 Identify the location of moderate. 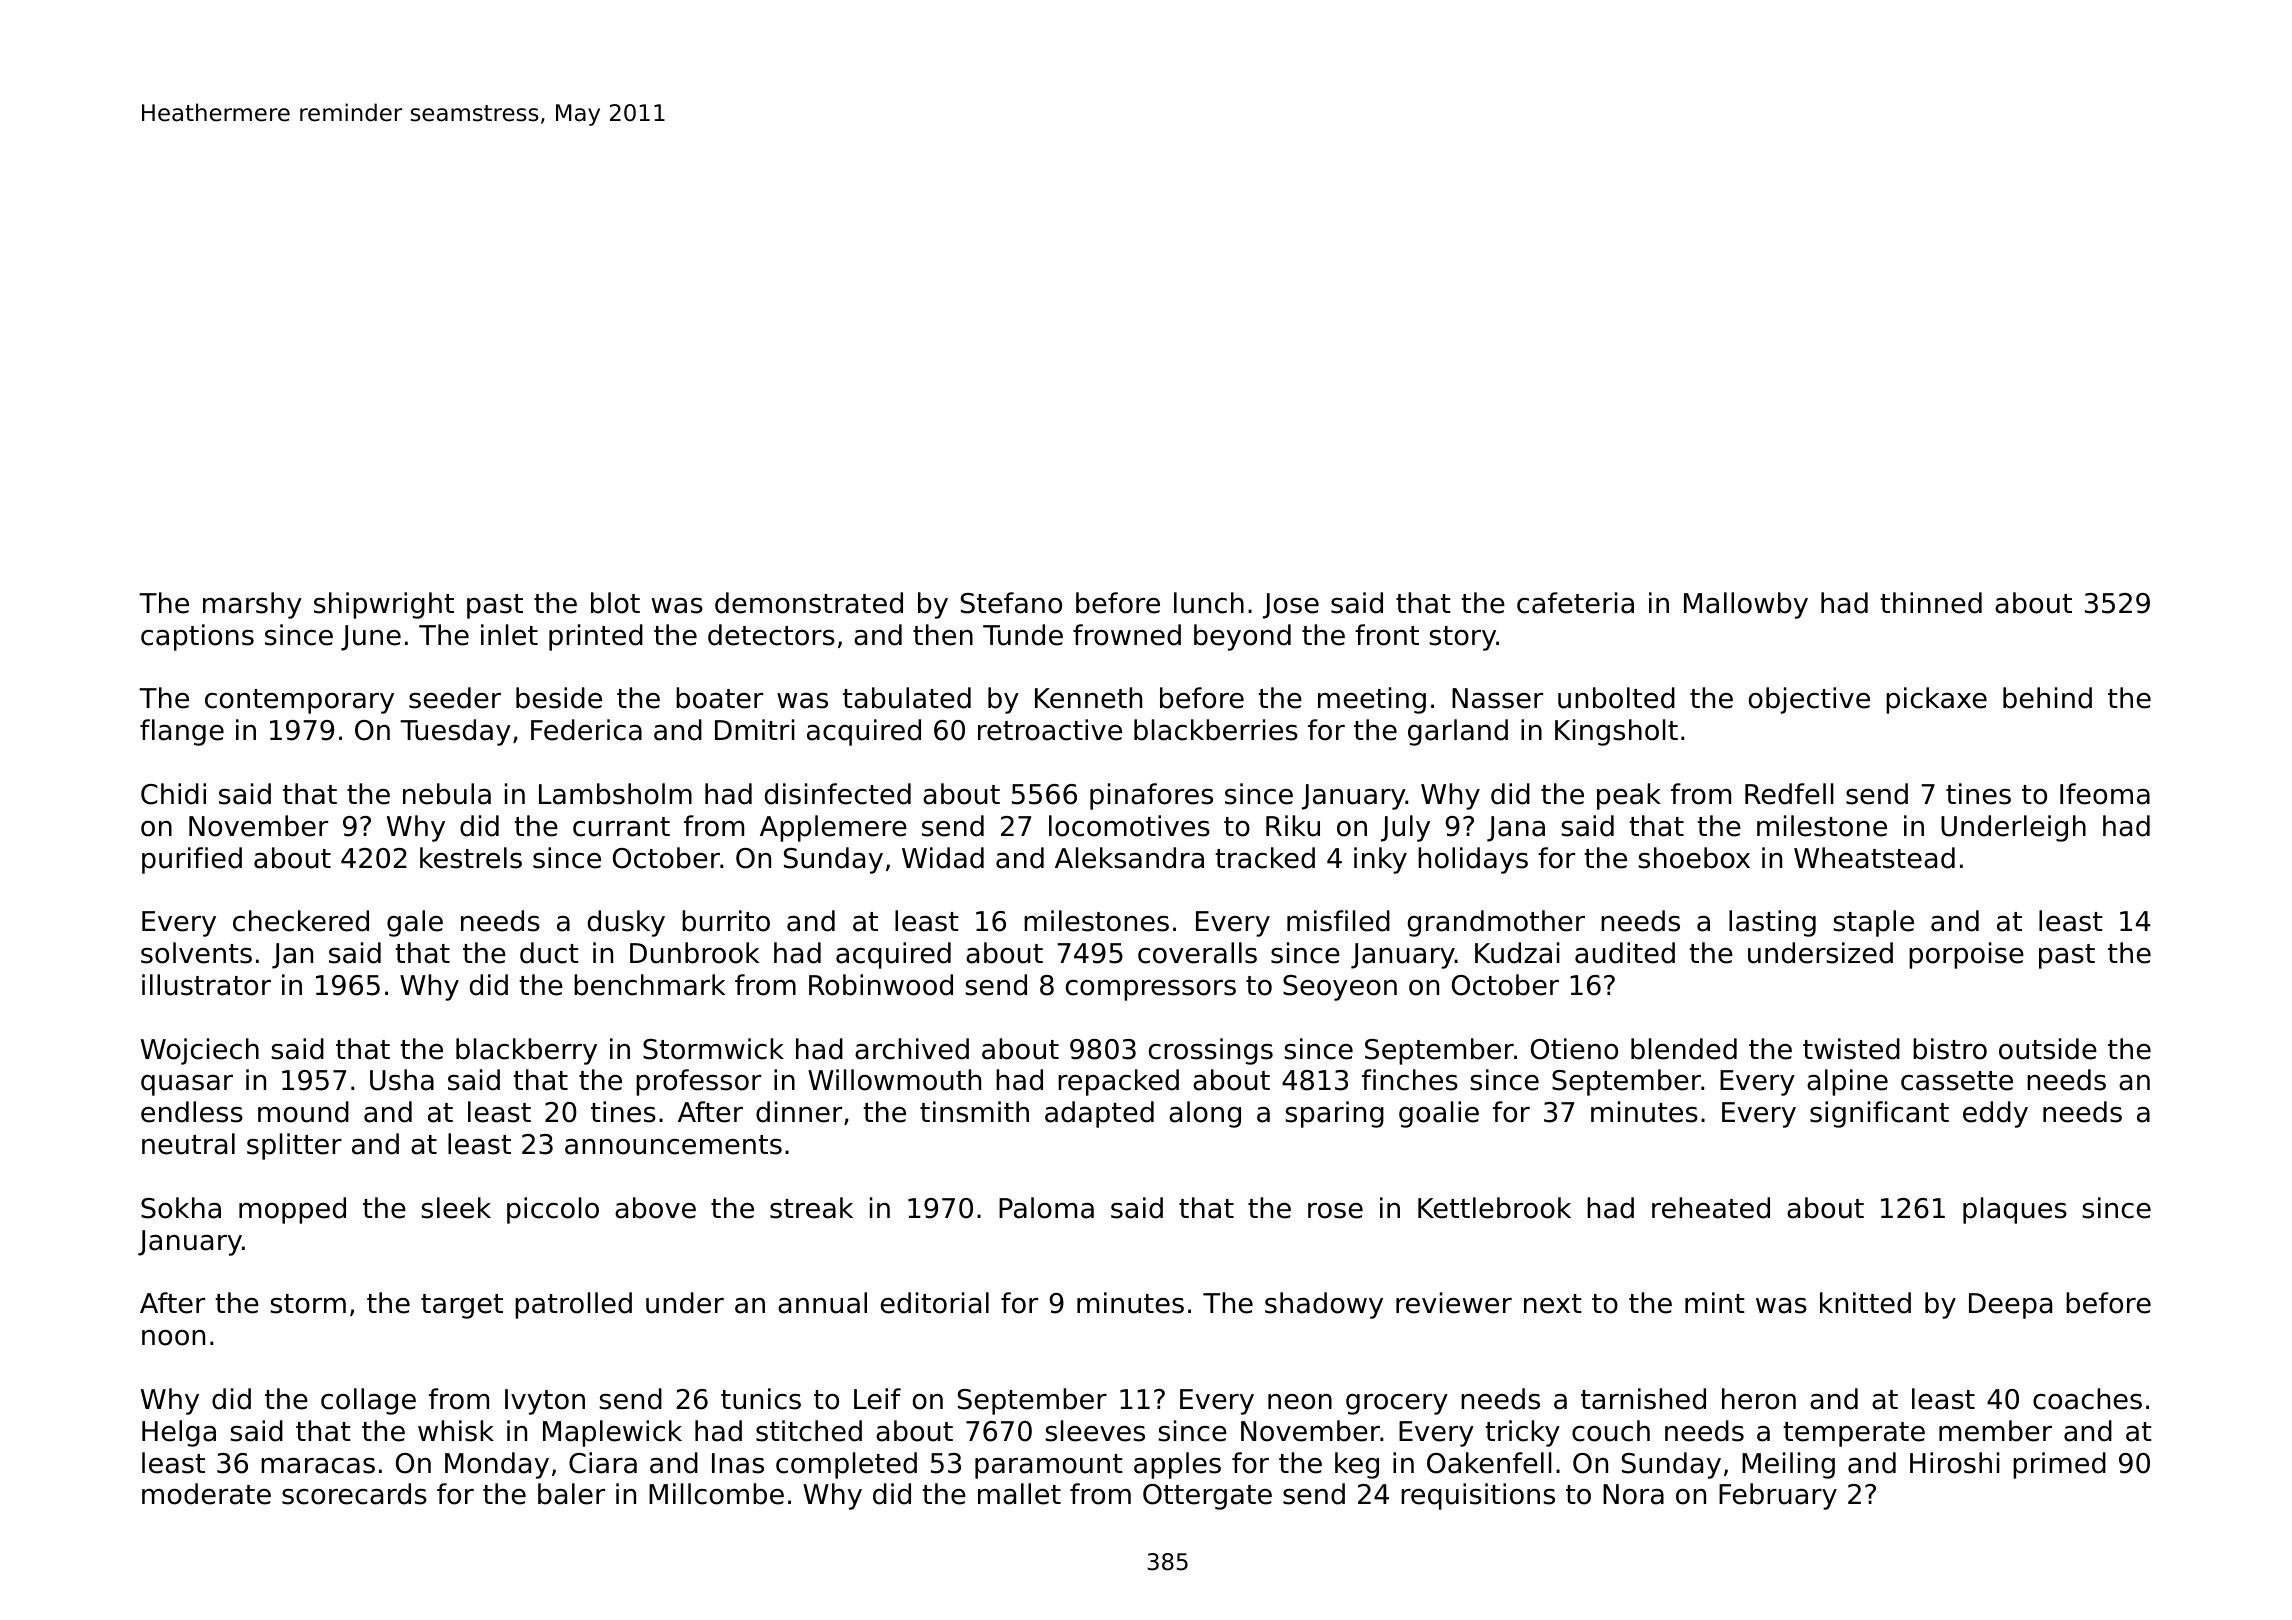
(206, 1494).
